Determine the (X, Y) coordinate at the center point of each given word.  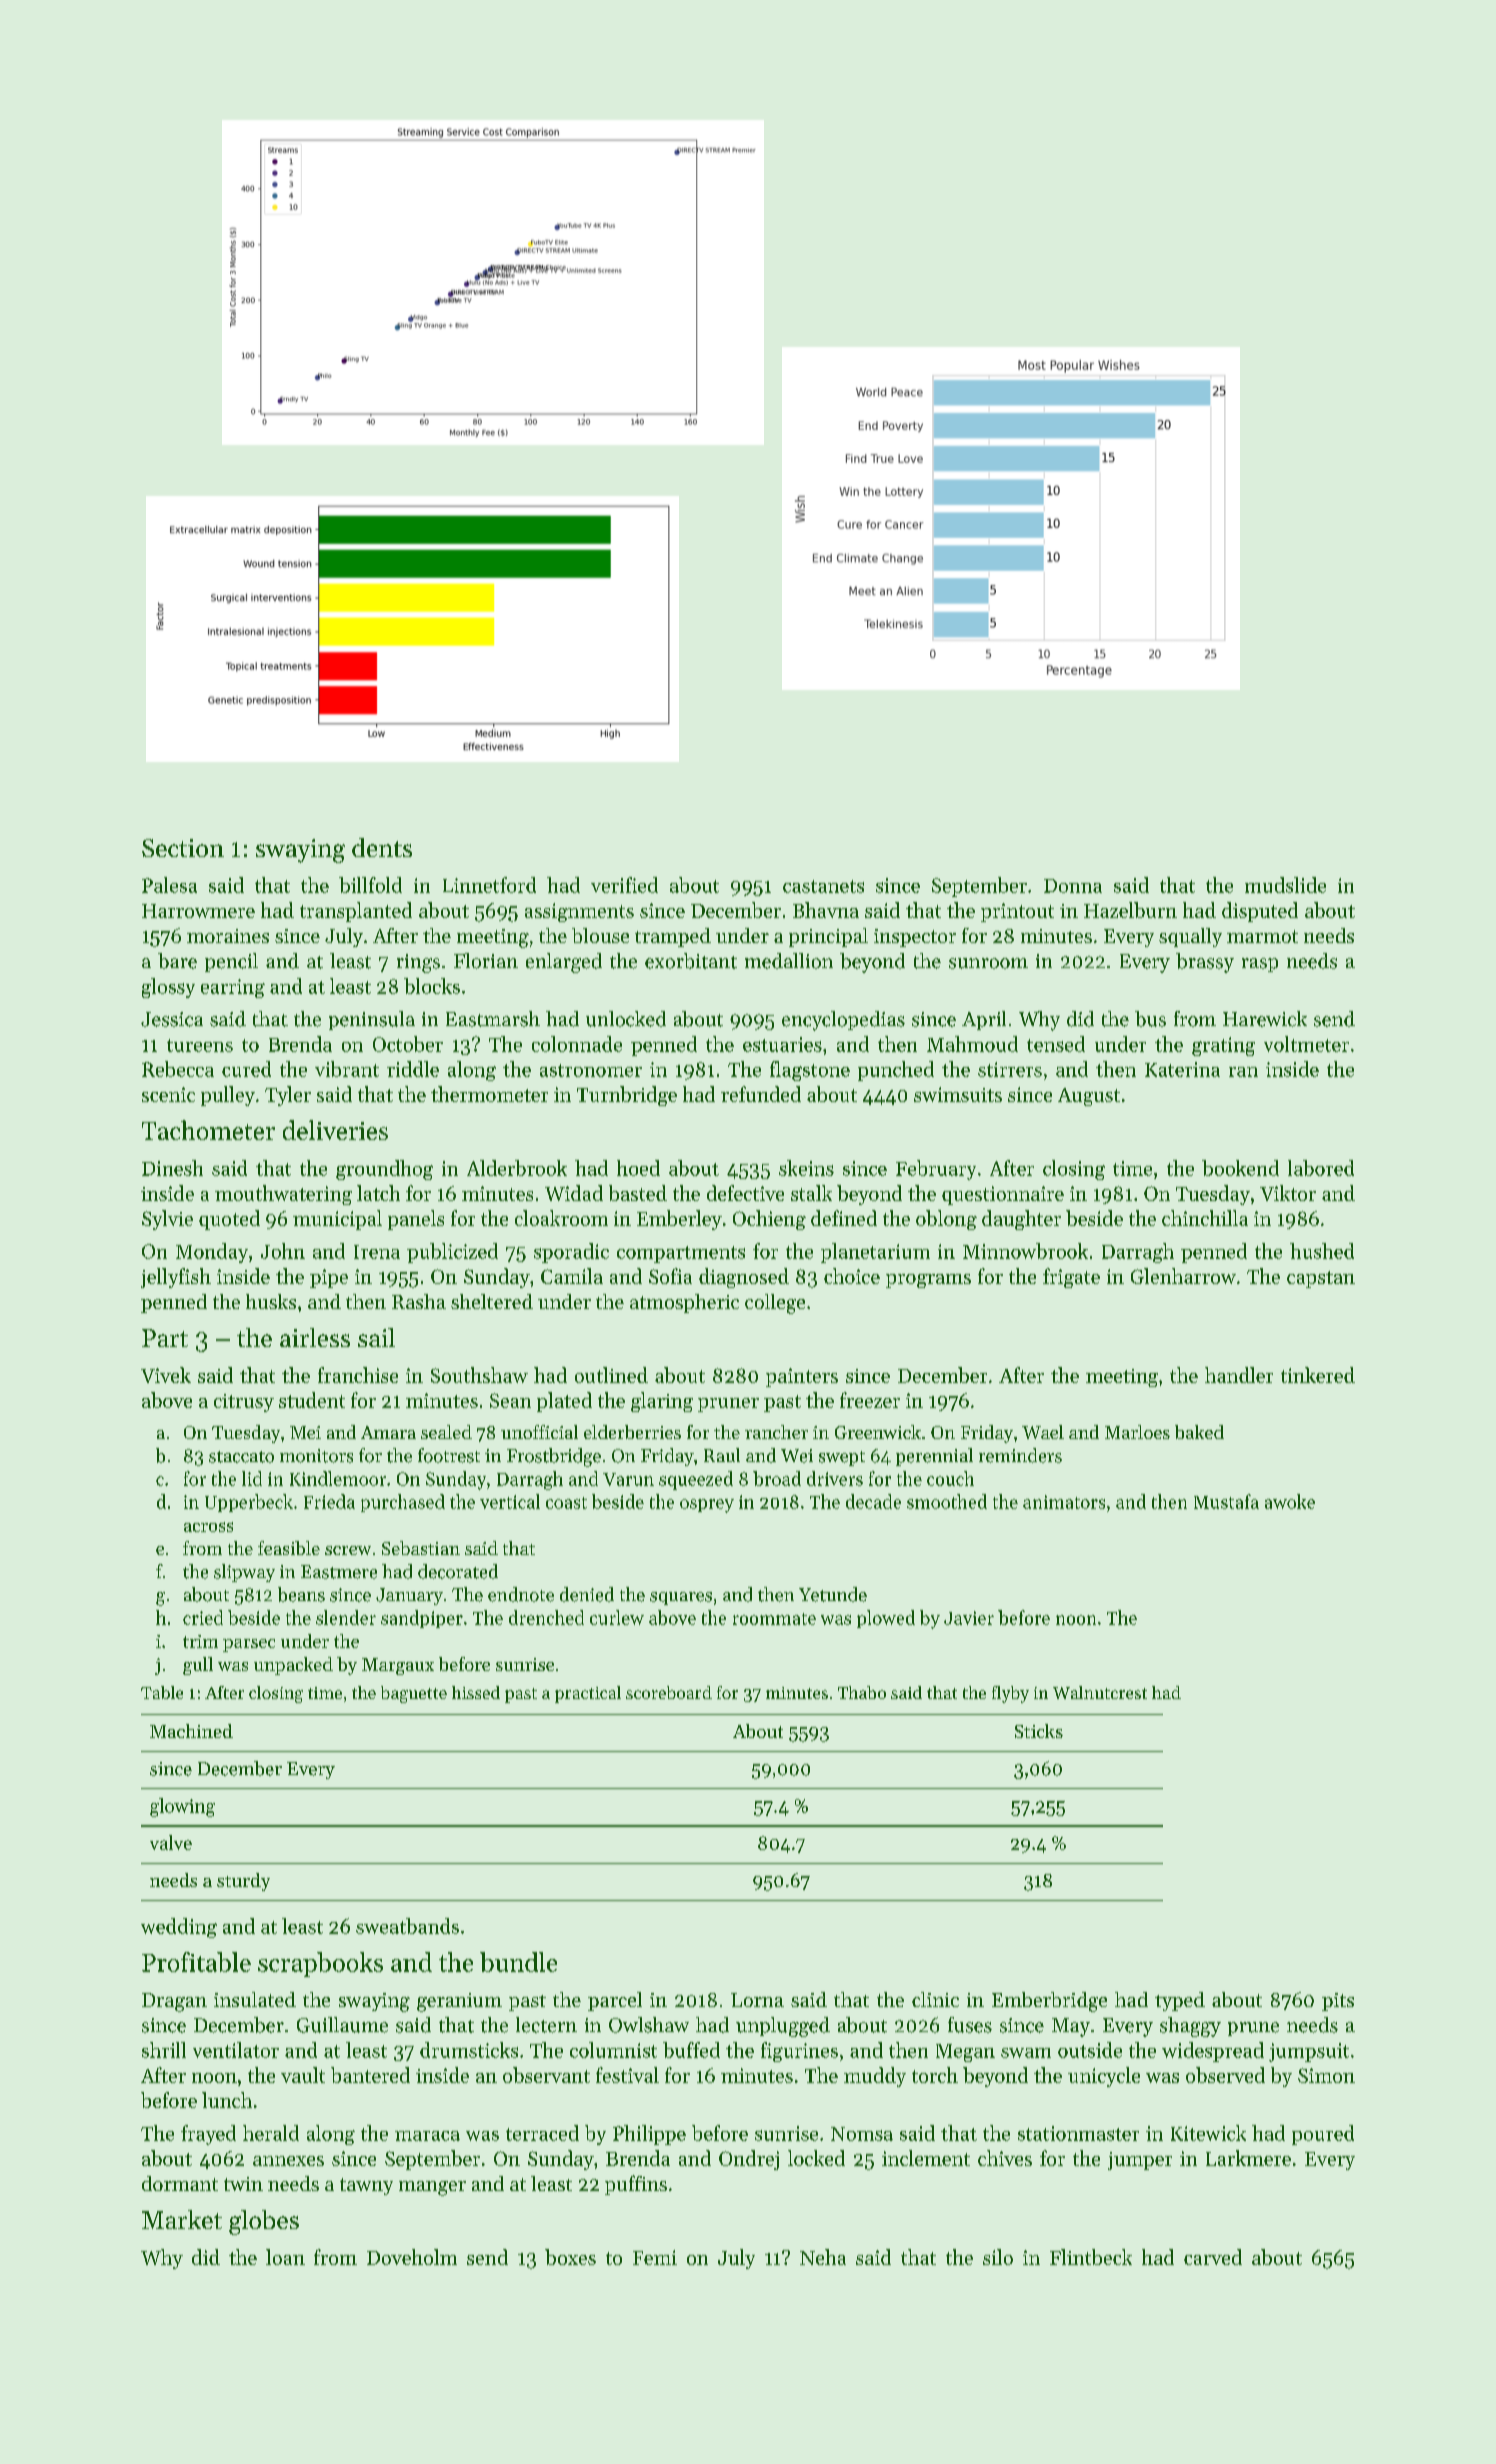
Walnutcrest (1100, 1692)
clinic (935, 1999)
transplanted (356, 912)
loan (285, 2257)
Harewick (1265, 1019)
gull (198, 1666)
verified (624, 885)
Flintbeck (1091, 2257)
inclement (926, 2158)
